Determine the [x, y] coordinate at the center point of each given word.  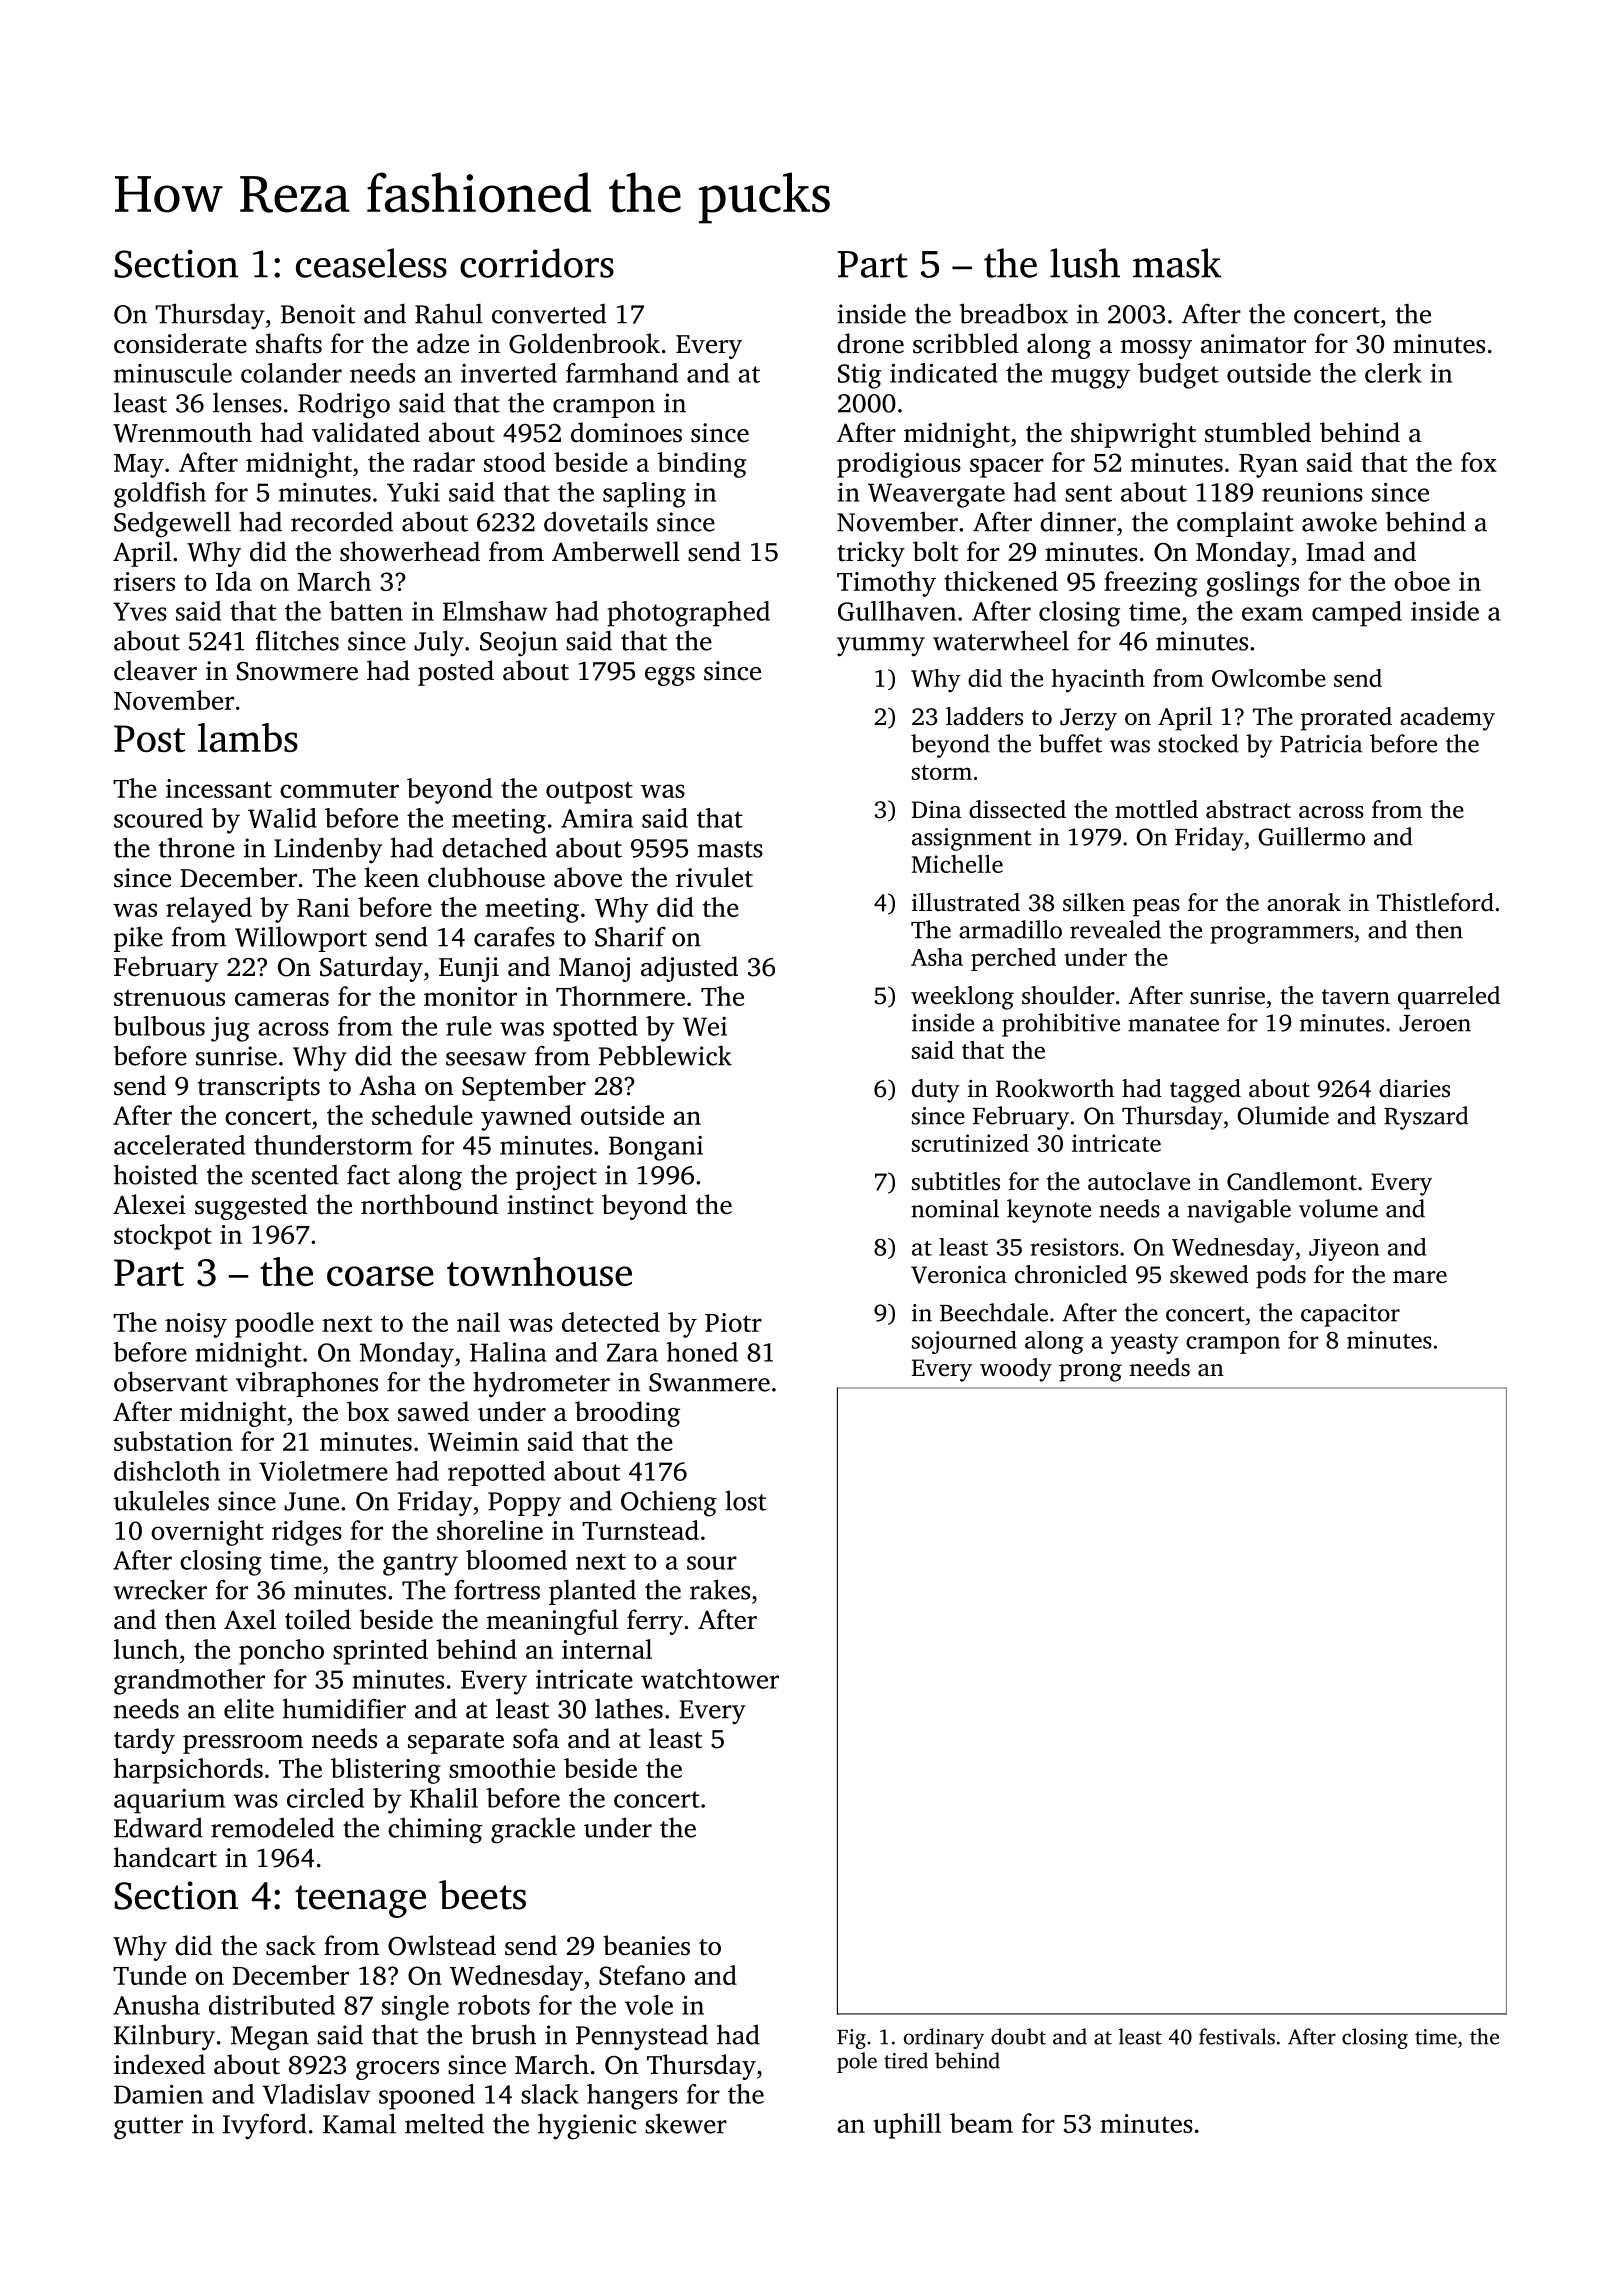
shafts [289, 343]
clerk [1393, 373]
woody [1016, 1370]
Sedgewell [172, 524]
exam [1272, 614]
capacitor [1350, 1315]
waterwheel [1001, 640]
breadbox [1014, 313]
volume [1338, 1208]
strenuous [169, 998]
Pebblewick [665, 1055]
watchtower [710, 1679]
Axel [250, 1619]
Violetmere [323, 1471]
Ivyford [265, 2126]
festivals [1237, 2036]
